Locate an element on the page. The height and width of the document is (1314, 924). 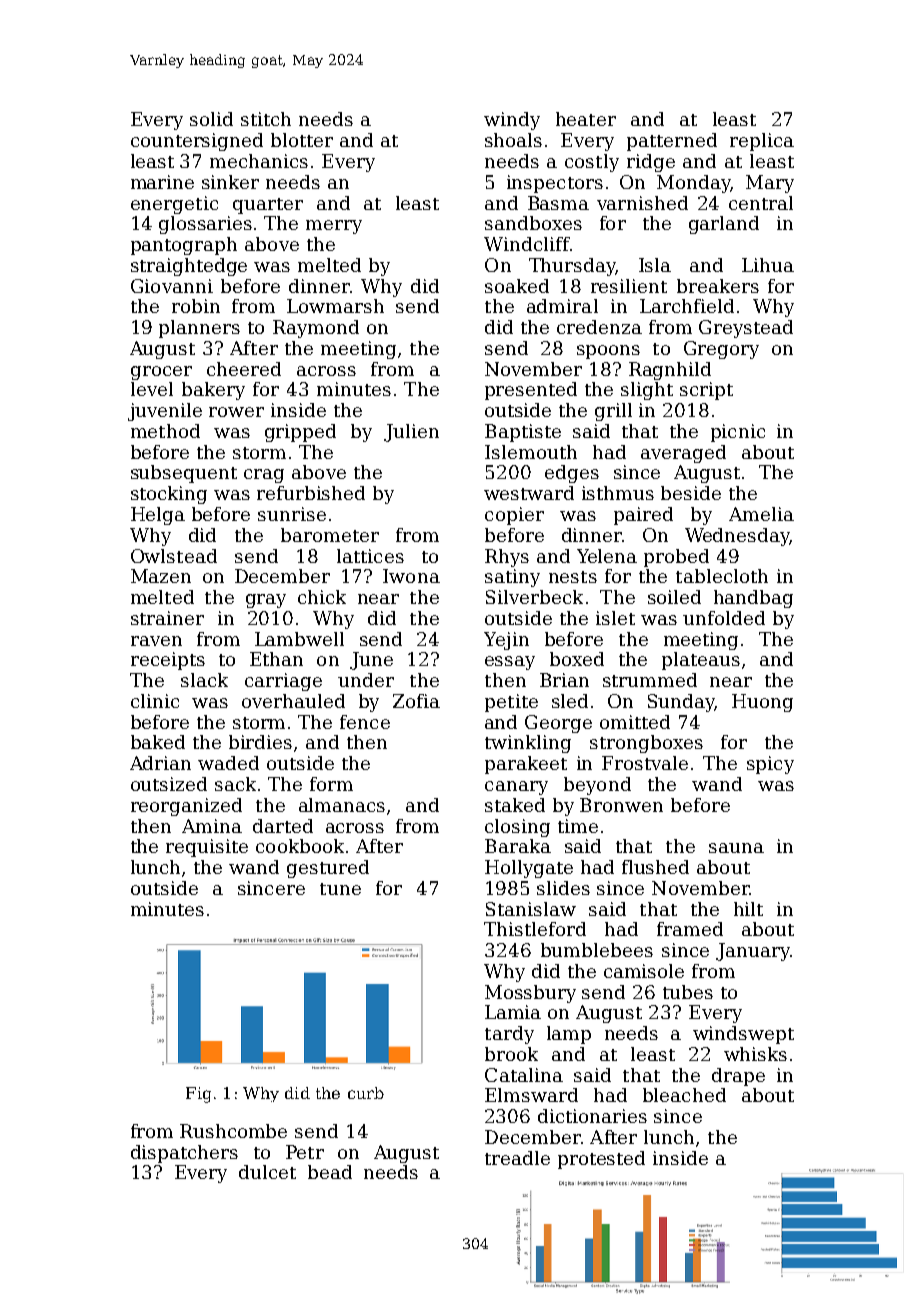
heater is located at coordinates (586, 119).
